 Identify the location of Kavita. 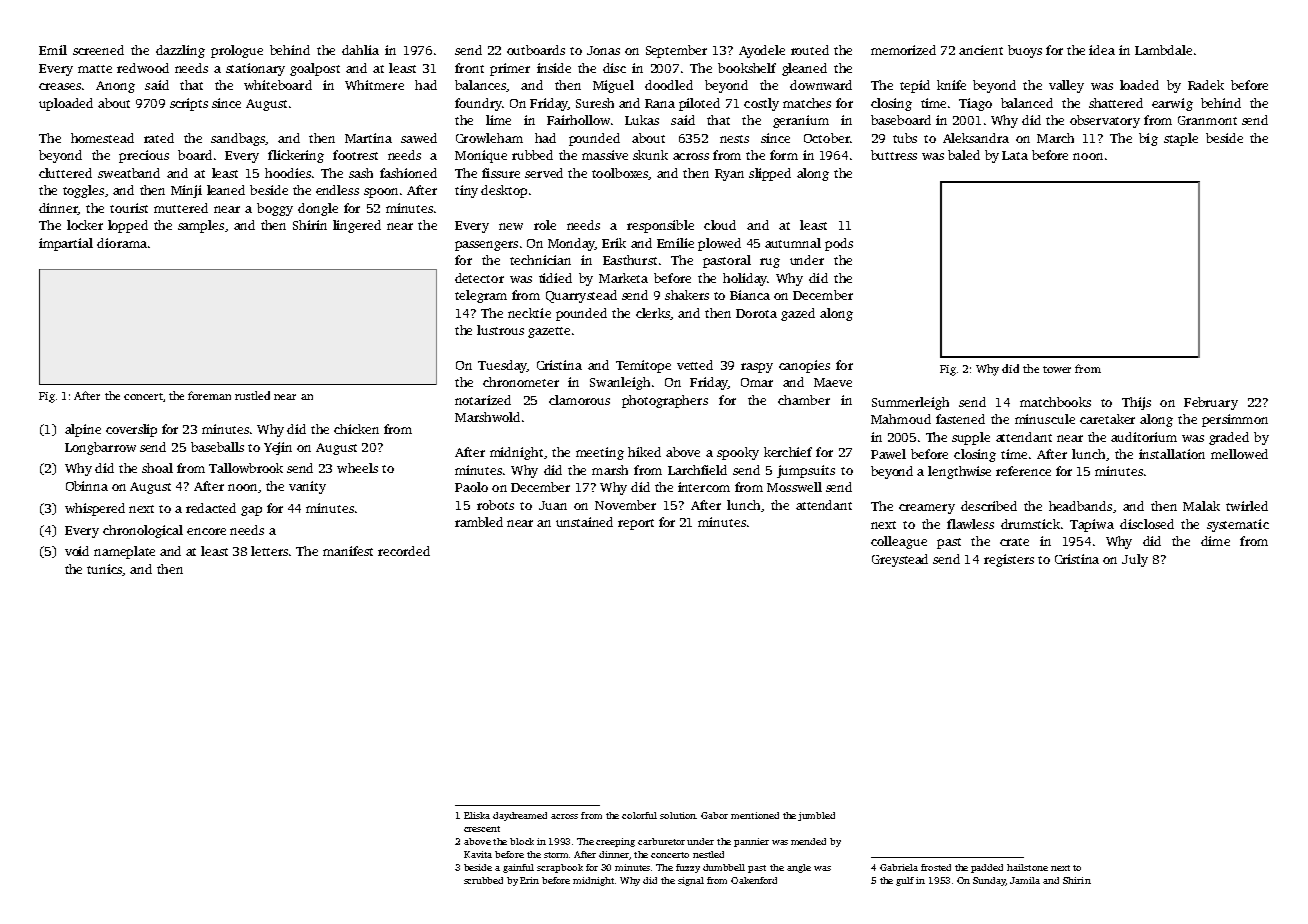
(478, 854).
